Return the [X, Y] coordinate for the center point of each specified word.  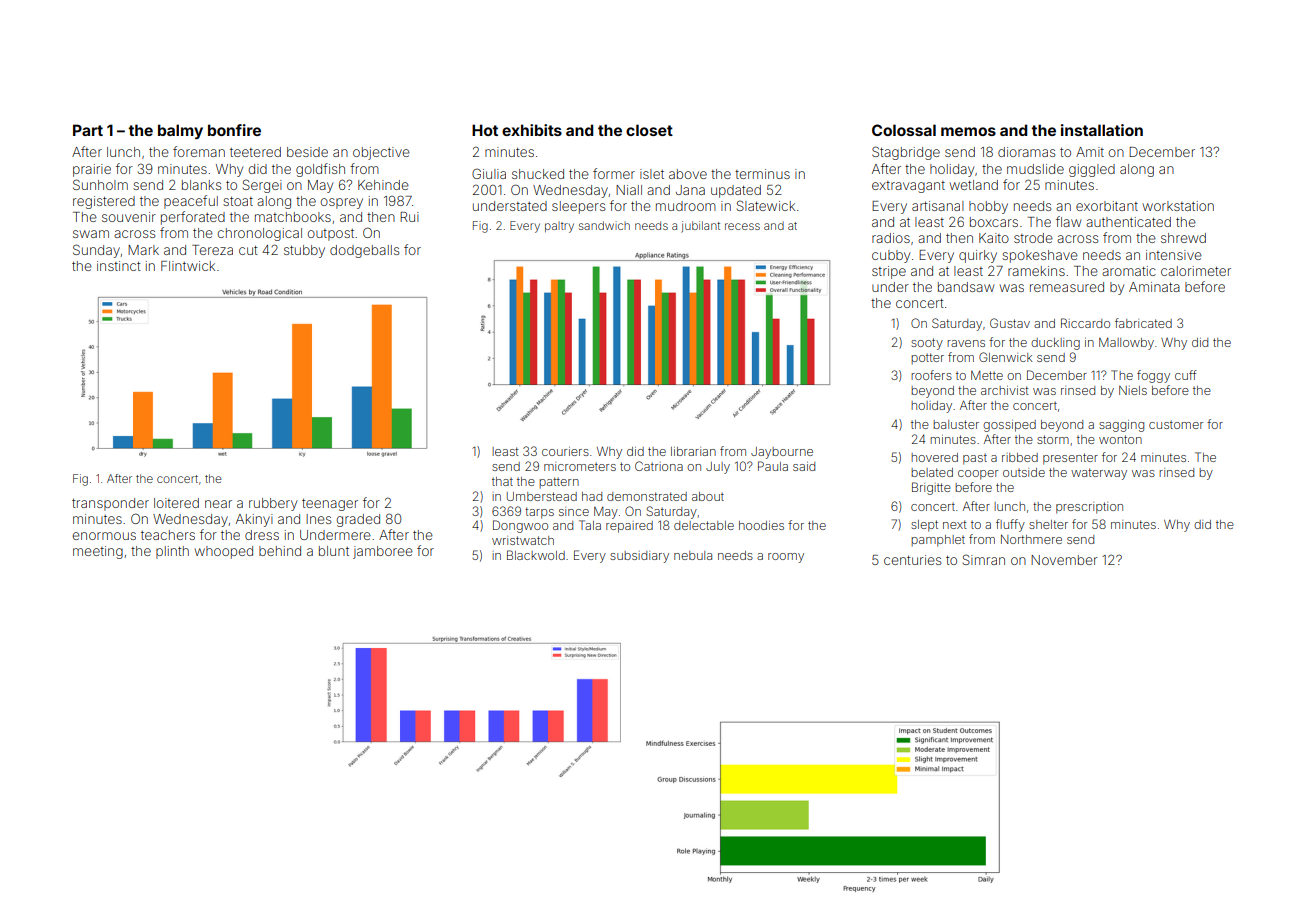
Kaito [994, 238]
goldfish [320, 170]
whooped [224, 552]
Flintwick [188, 266]
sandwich [604, 225]
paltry [559, 227]
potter [927, 358]
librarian [693, 451]
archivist [1005, 390]
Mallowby [1126, 344]
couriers [565, 451]
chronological [260, 234]
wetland [974, 185]
